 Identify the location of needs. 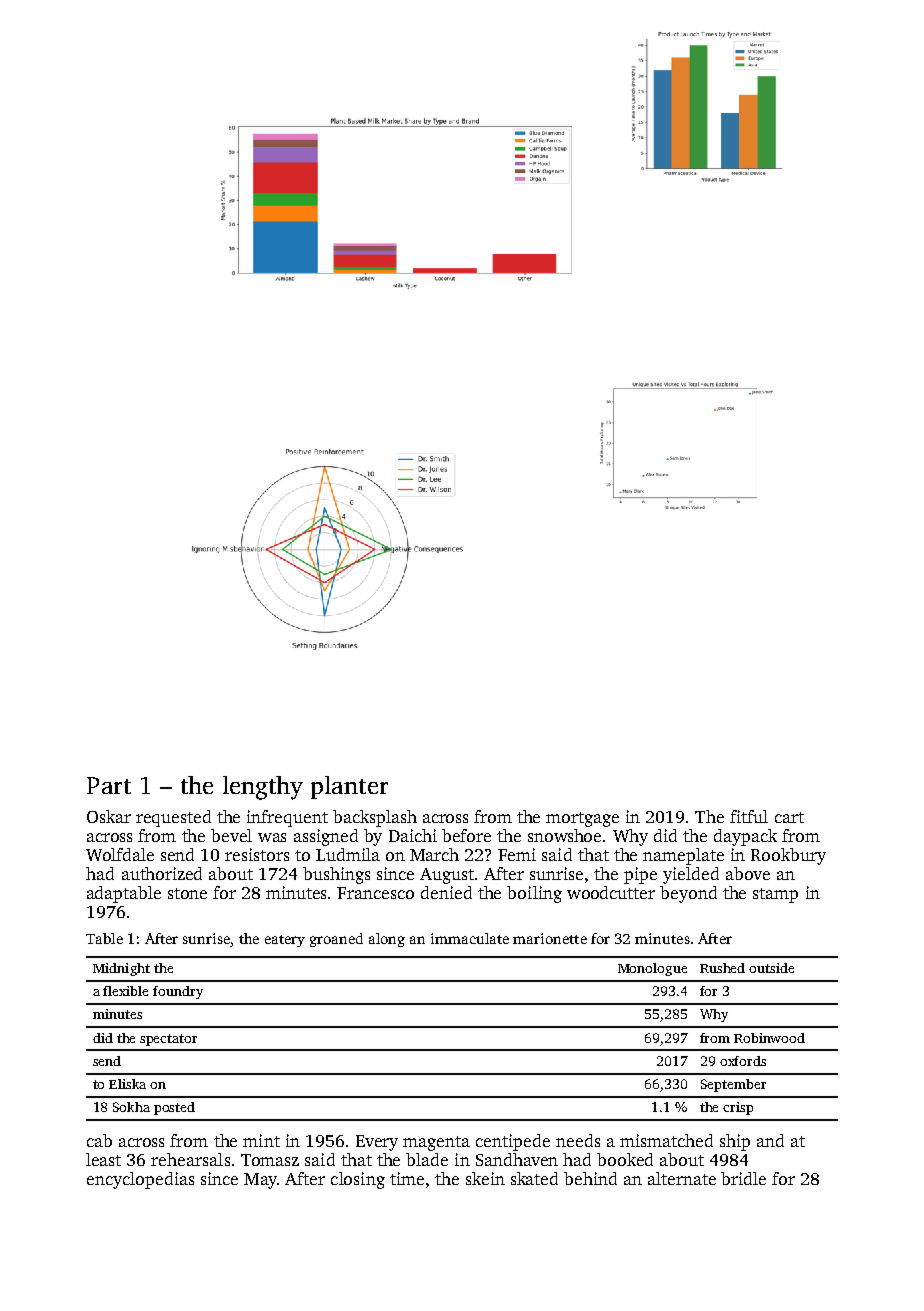
(578, 1140).
